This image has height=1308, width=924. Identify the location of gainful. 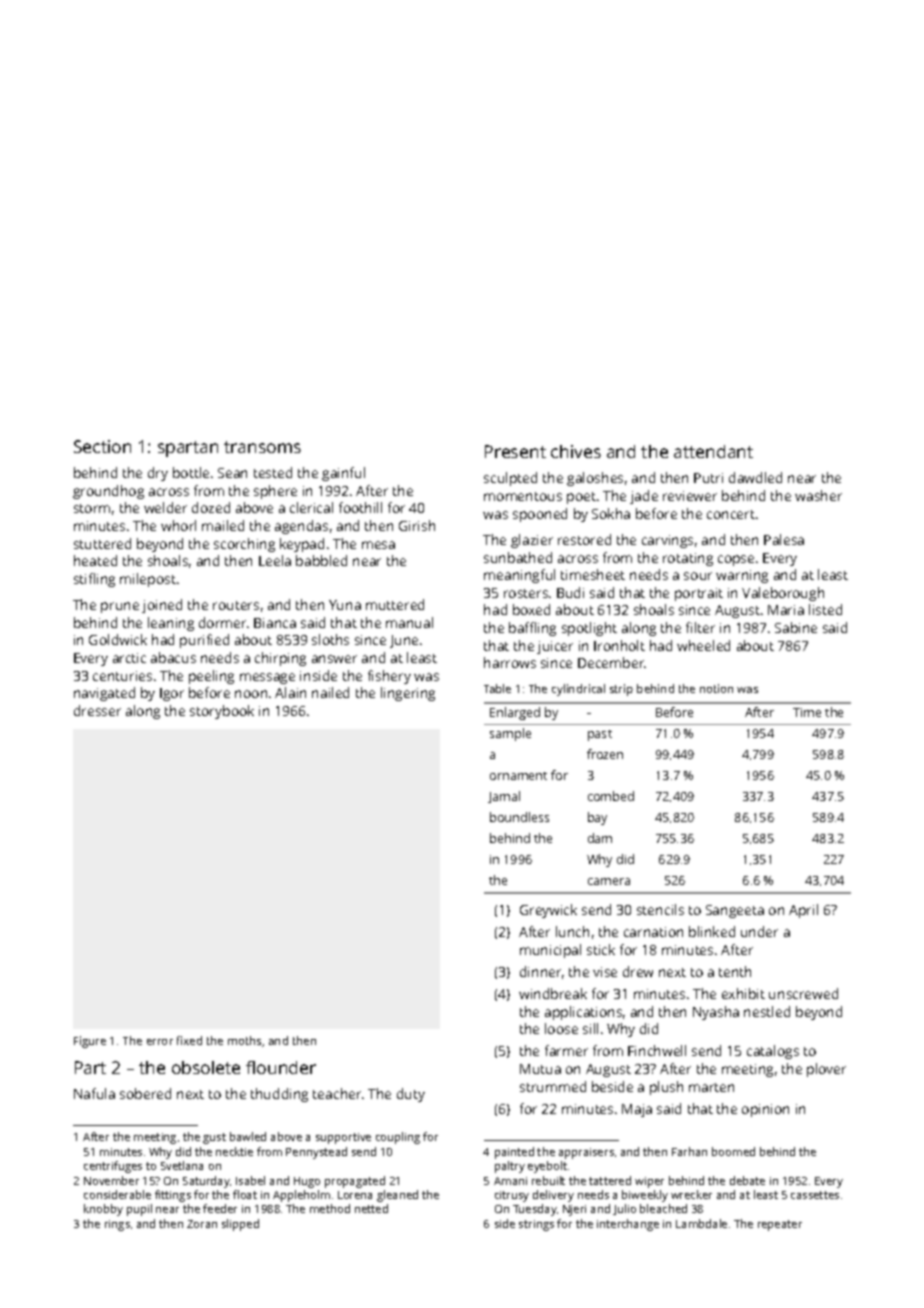
(343, 474).
